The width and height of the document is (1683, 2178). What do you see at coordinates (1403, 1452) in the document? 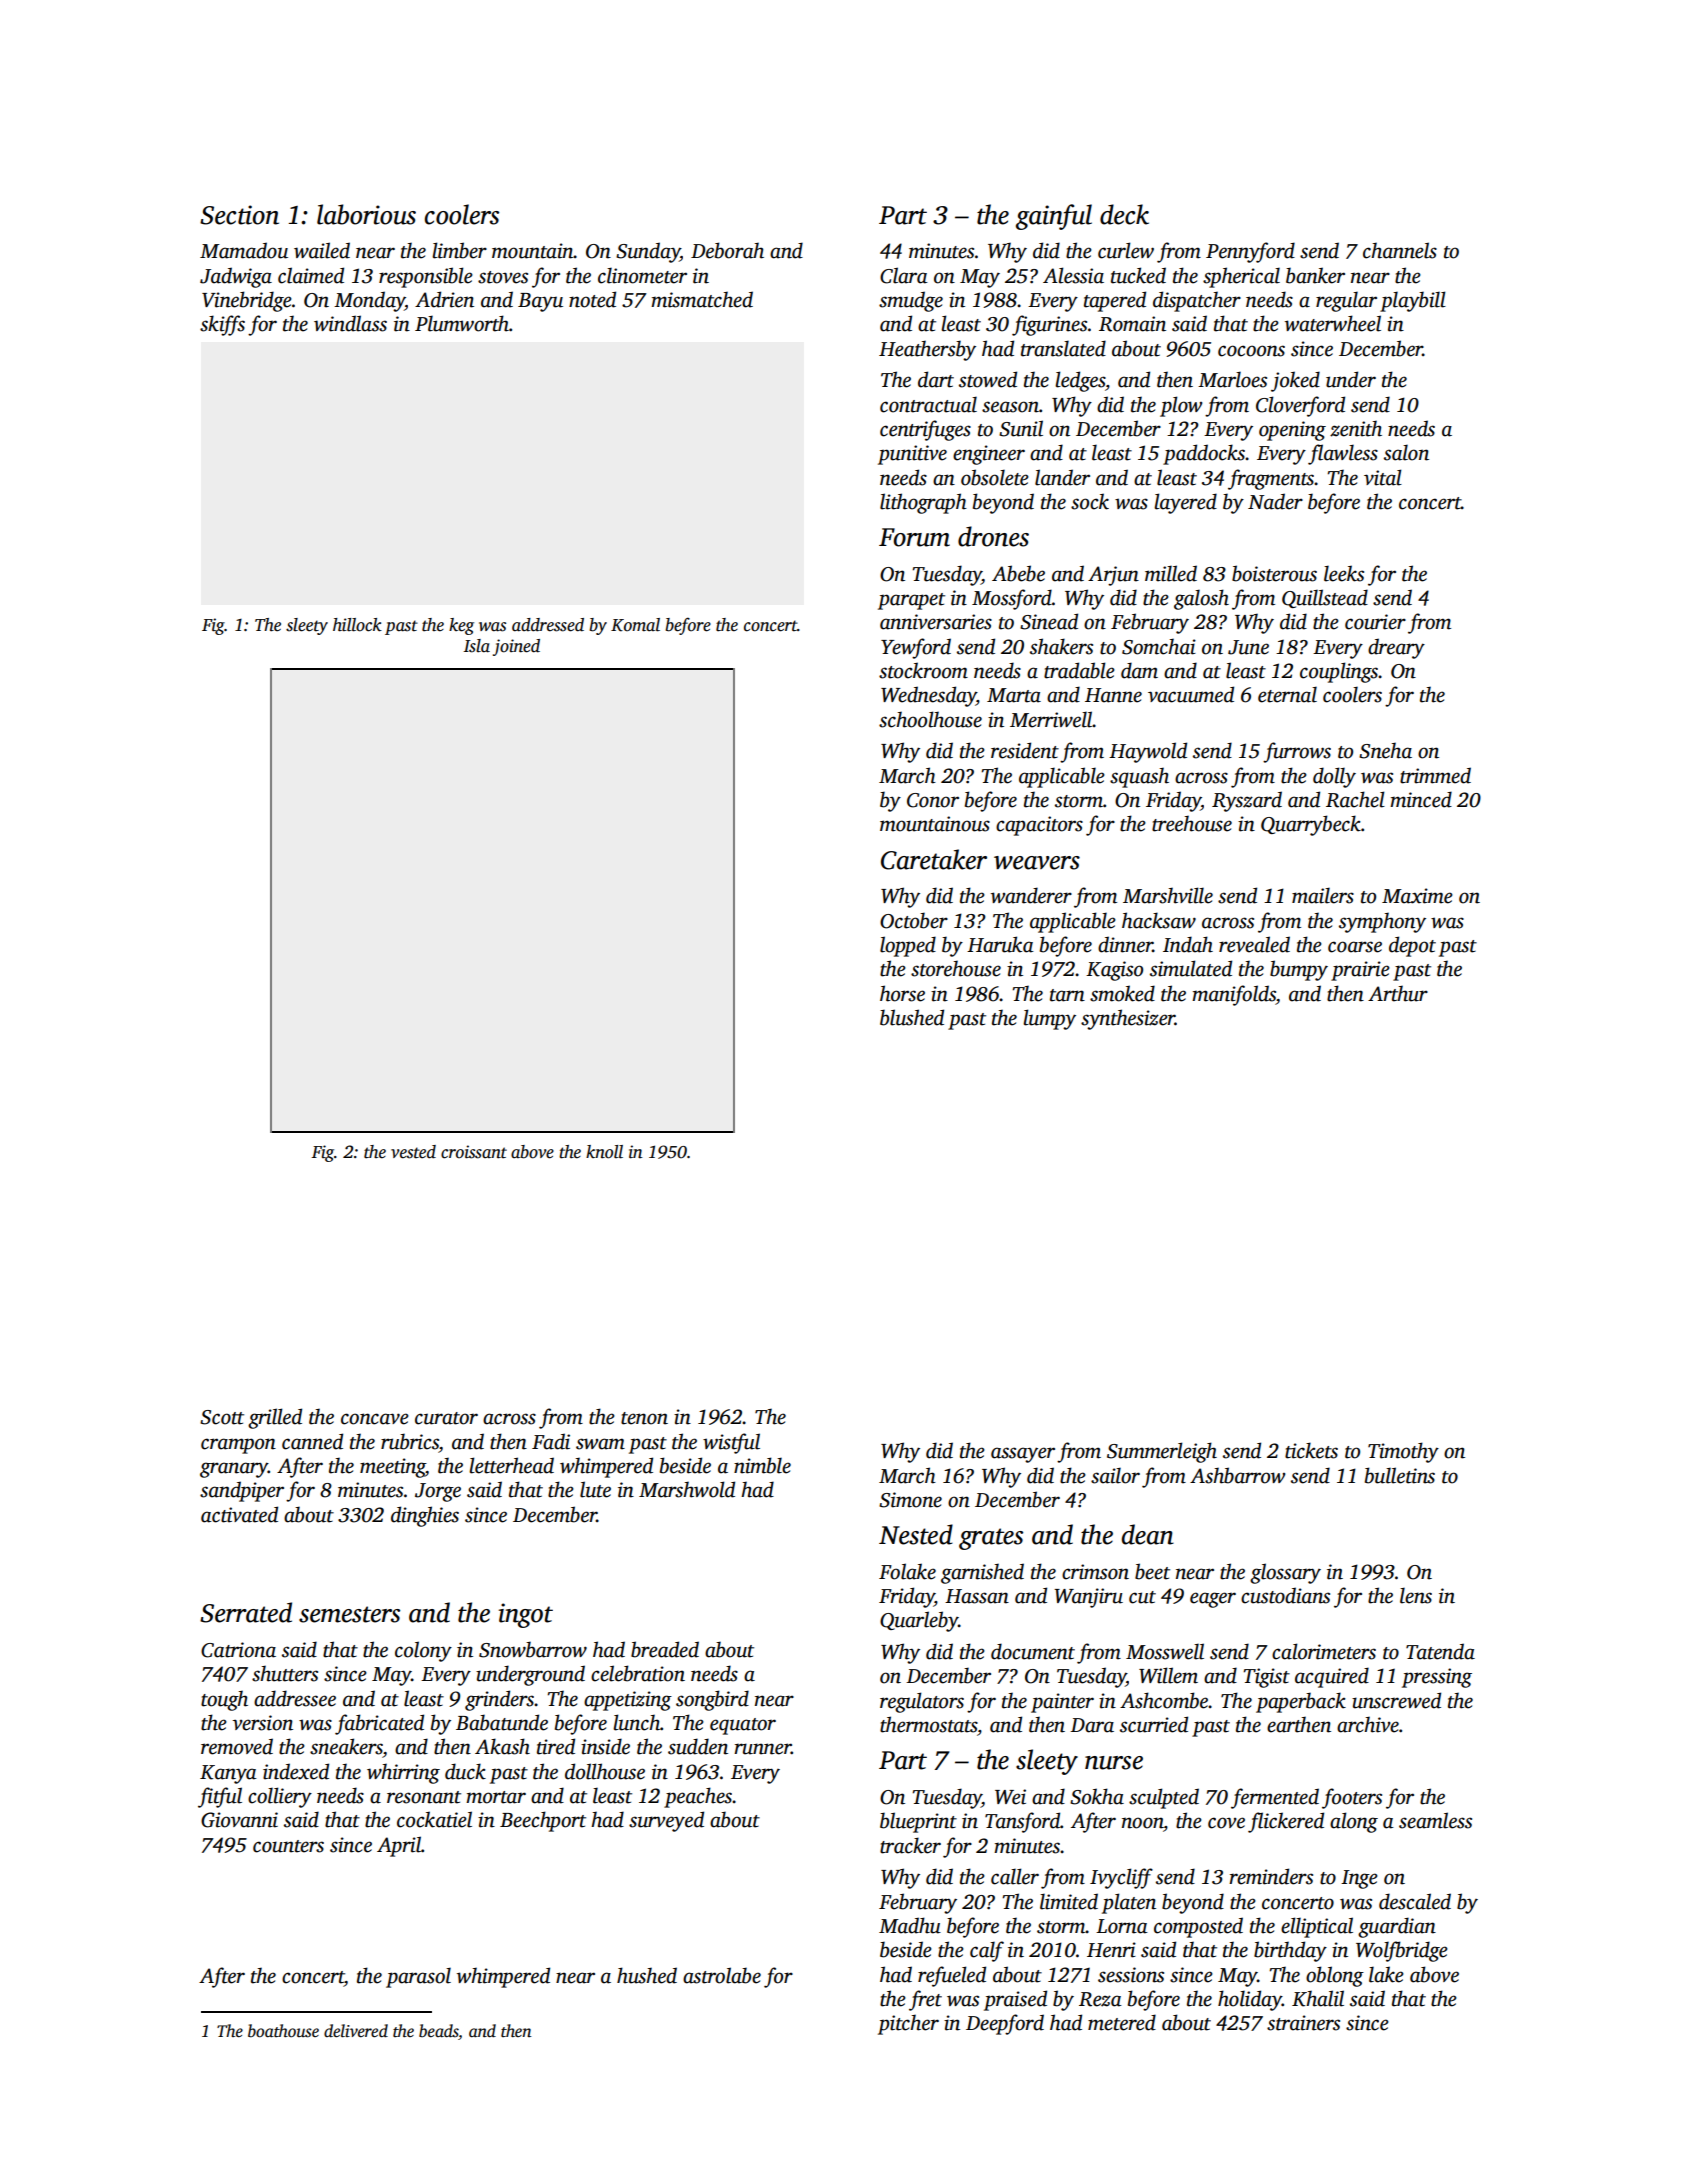
I see `Timothy` at bounding box center [1403, 1452].
